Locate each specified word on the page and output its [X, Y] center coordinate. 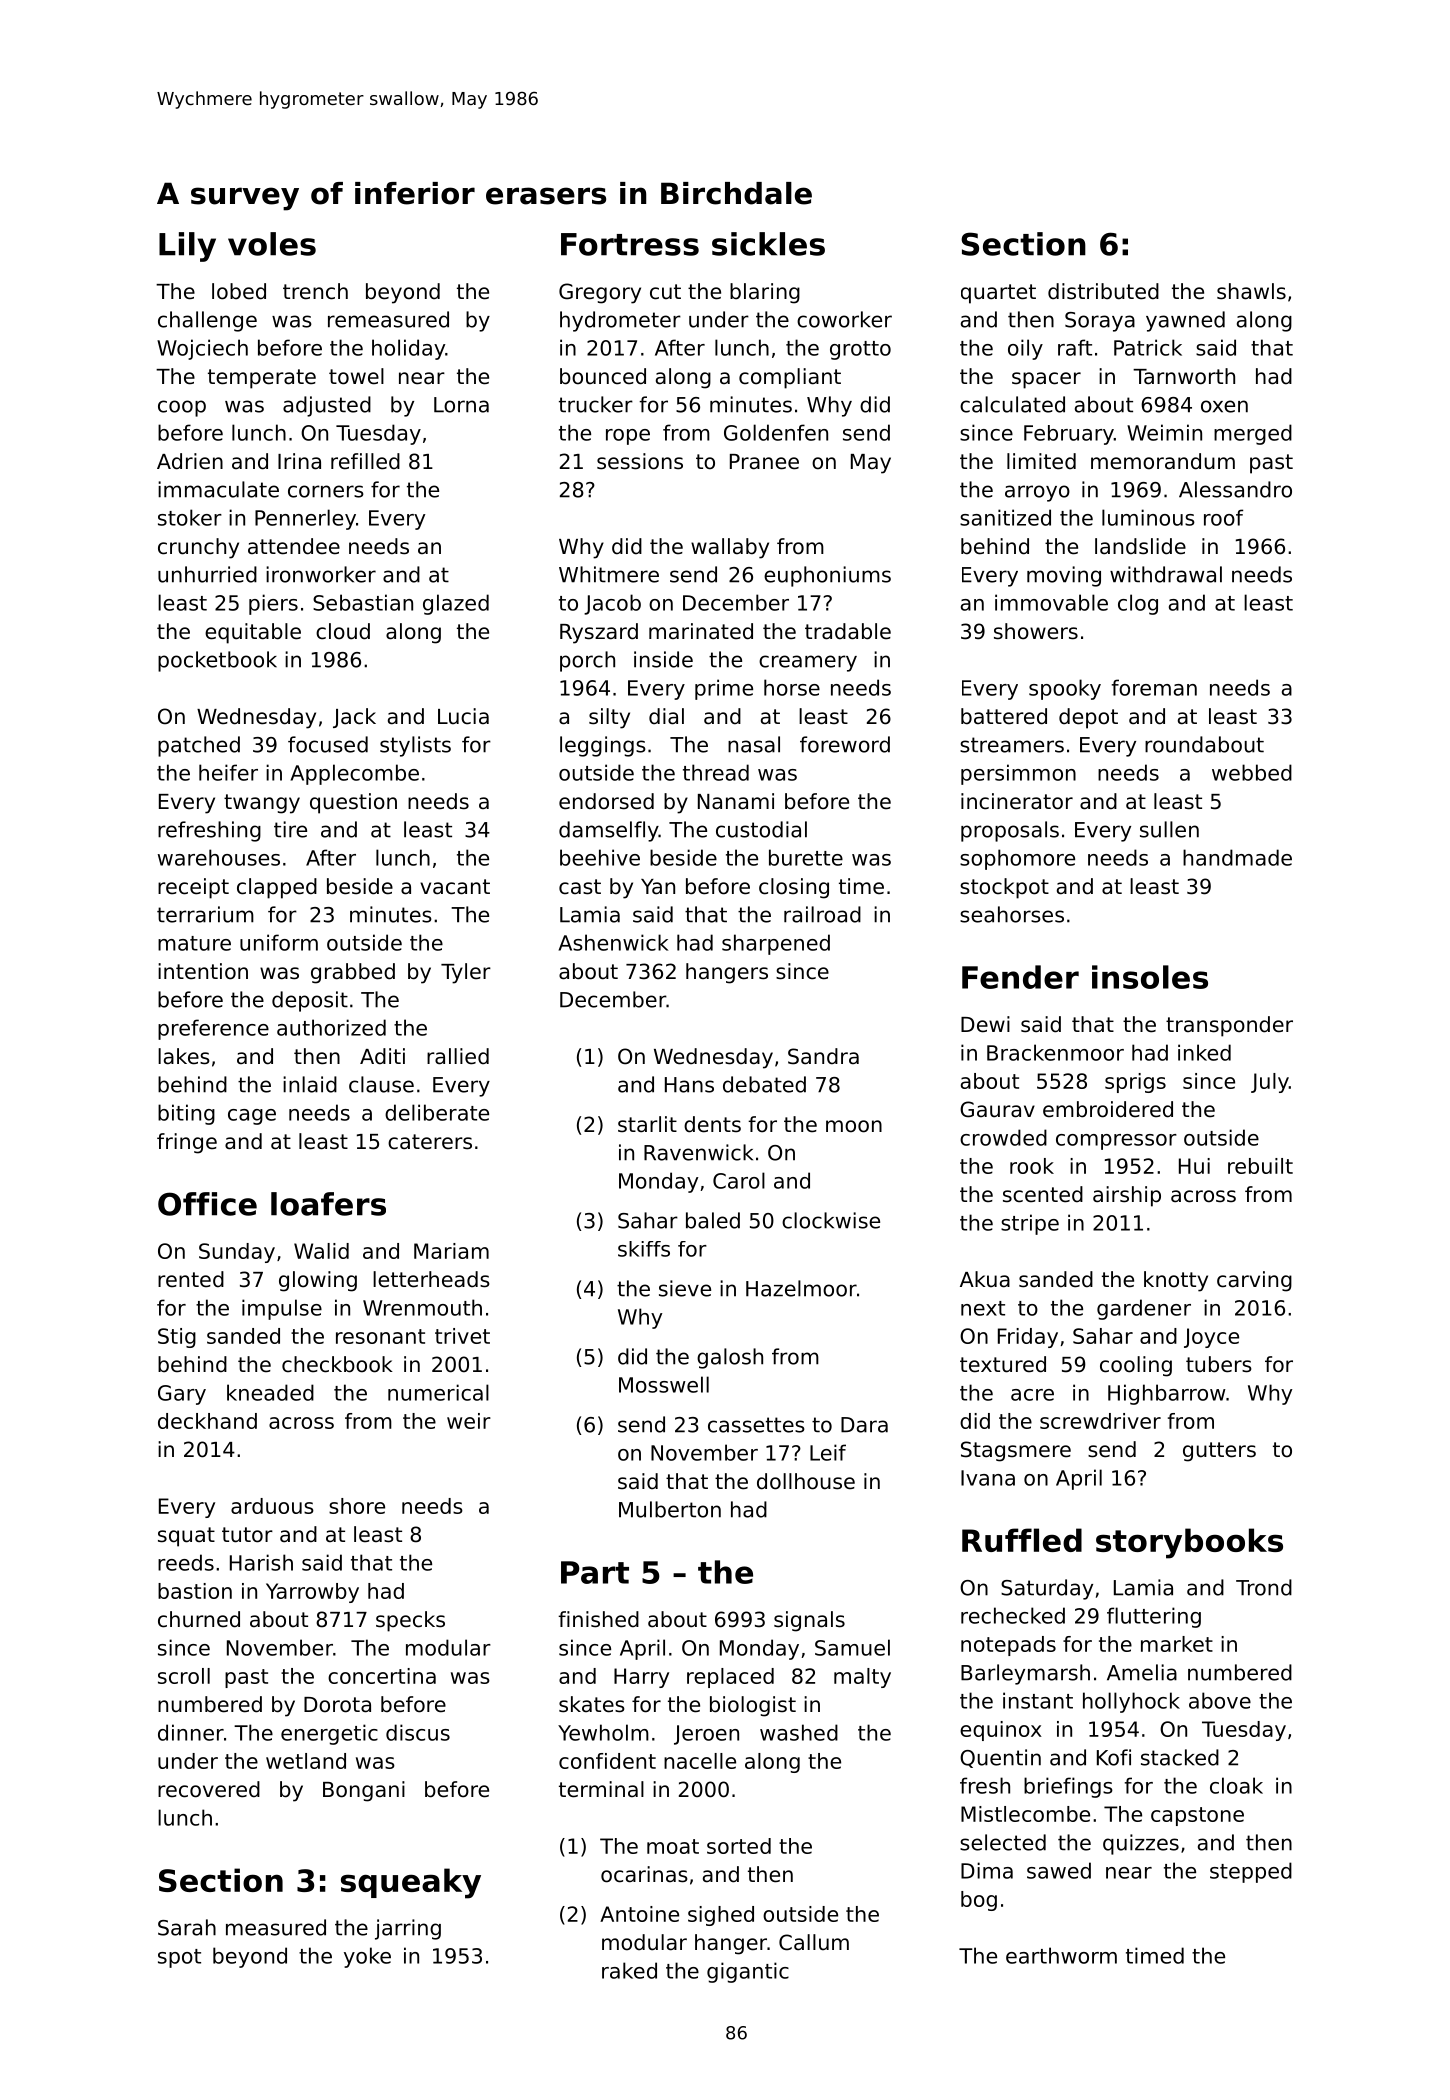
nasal [754, 744]
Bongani [364, 1791]
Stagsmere [1016, 1451]
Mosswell [664, 1384]
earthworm [1061, 1955]
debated [764, 1084]
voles [272, 244]
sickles [768, 244]
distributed [1103, 291]
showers [1036, 631]
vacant [455, 887]
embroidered [1108, 1109]
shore [357, 1506]
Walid [321, 1251]
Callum [814, 1942]
